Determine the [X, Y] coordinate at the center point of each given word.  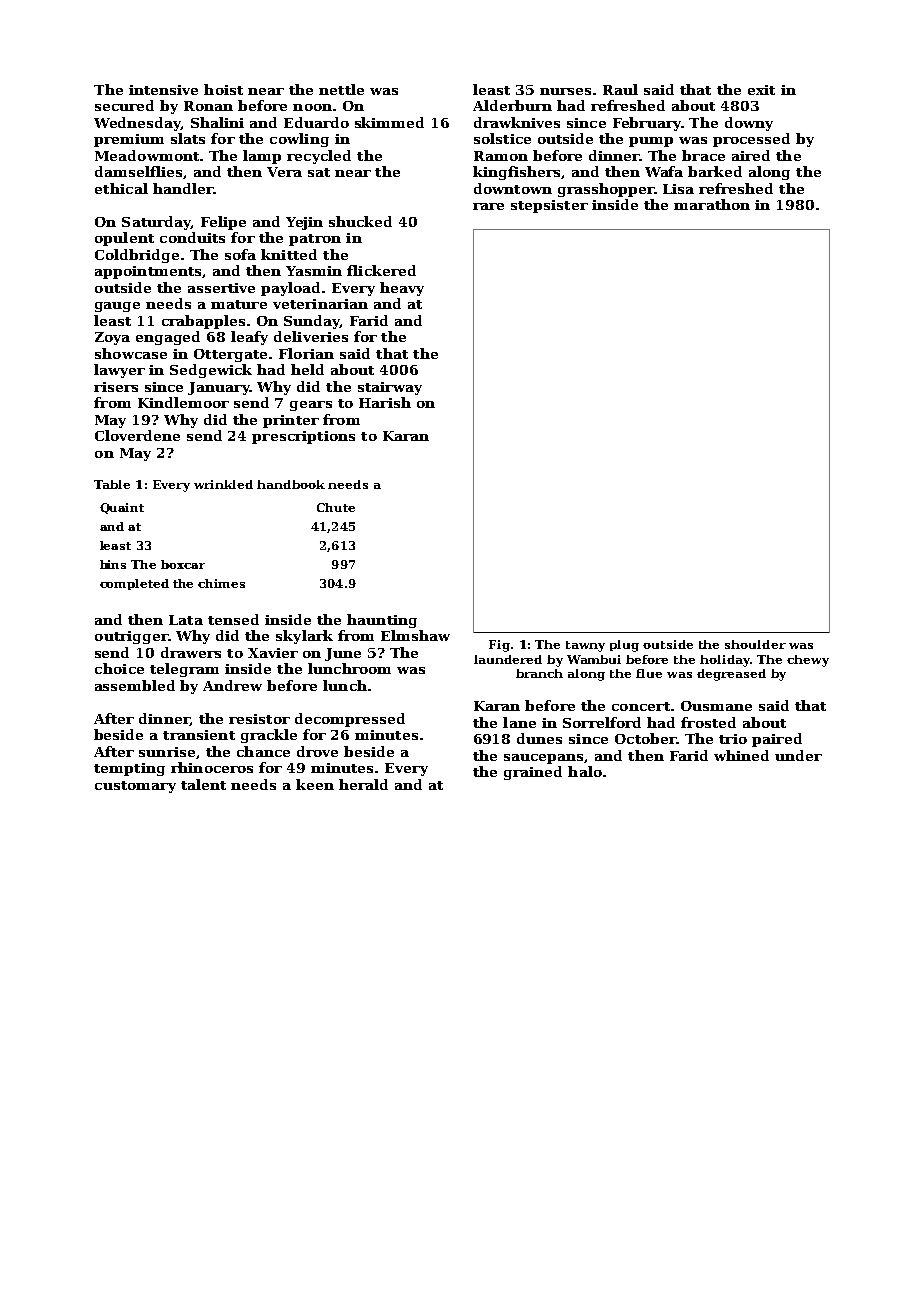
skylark [304, 637]
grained [533, 773]
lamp [262, 157]
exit [761, 90]
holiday [725, 661]
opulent [124, 239]
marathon [712, 204]
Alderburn [512, 105]
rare [488, 206]
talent [203, 784]
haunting [382, 621]
